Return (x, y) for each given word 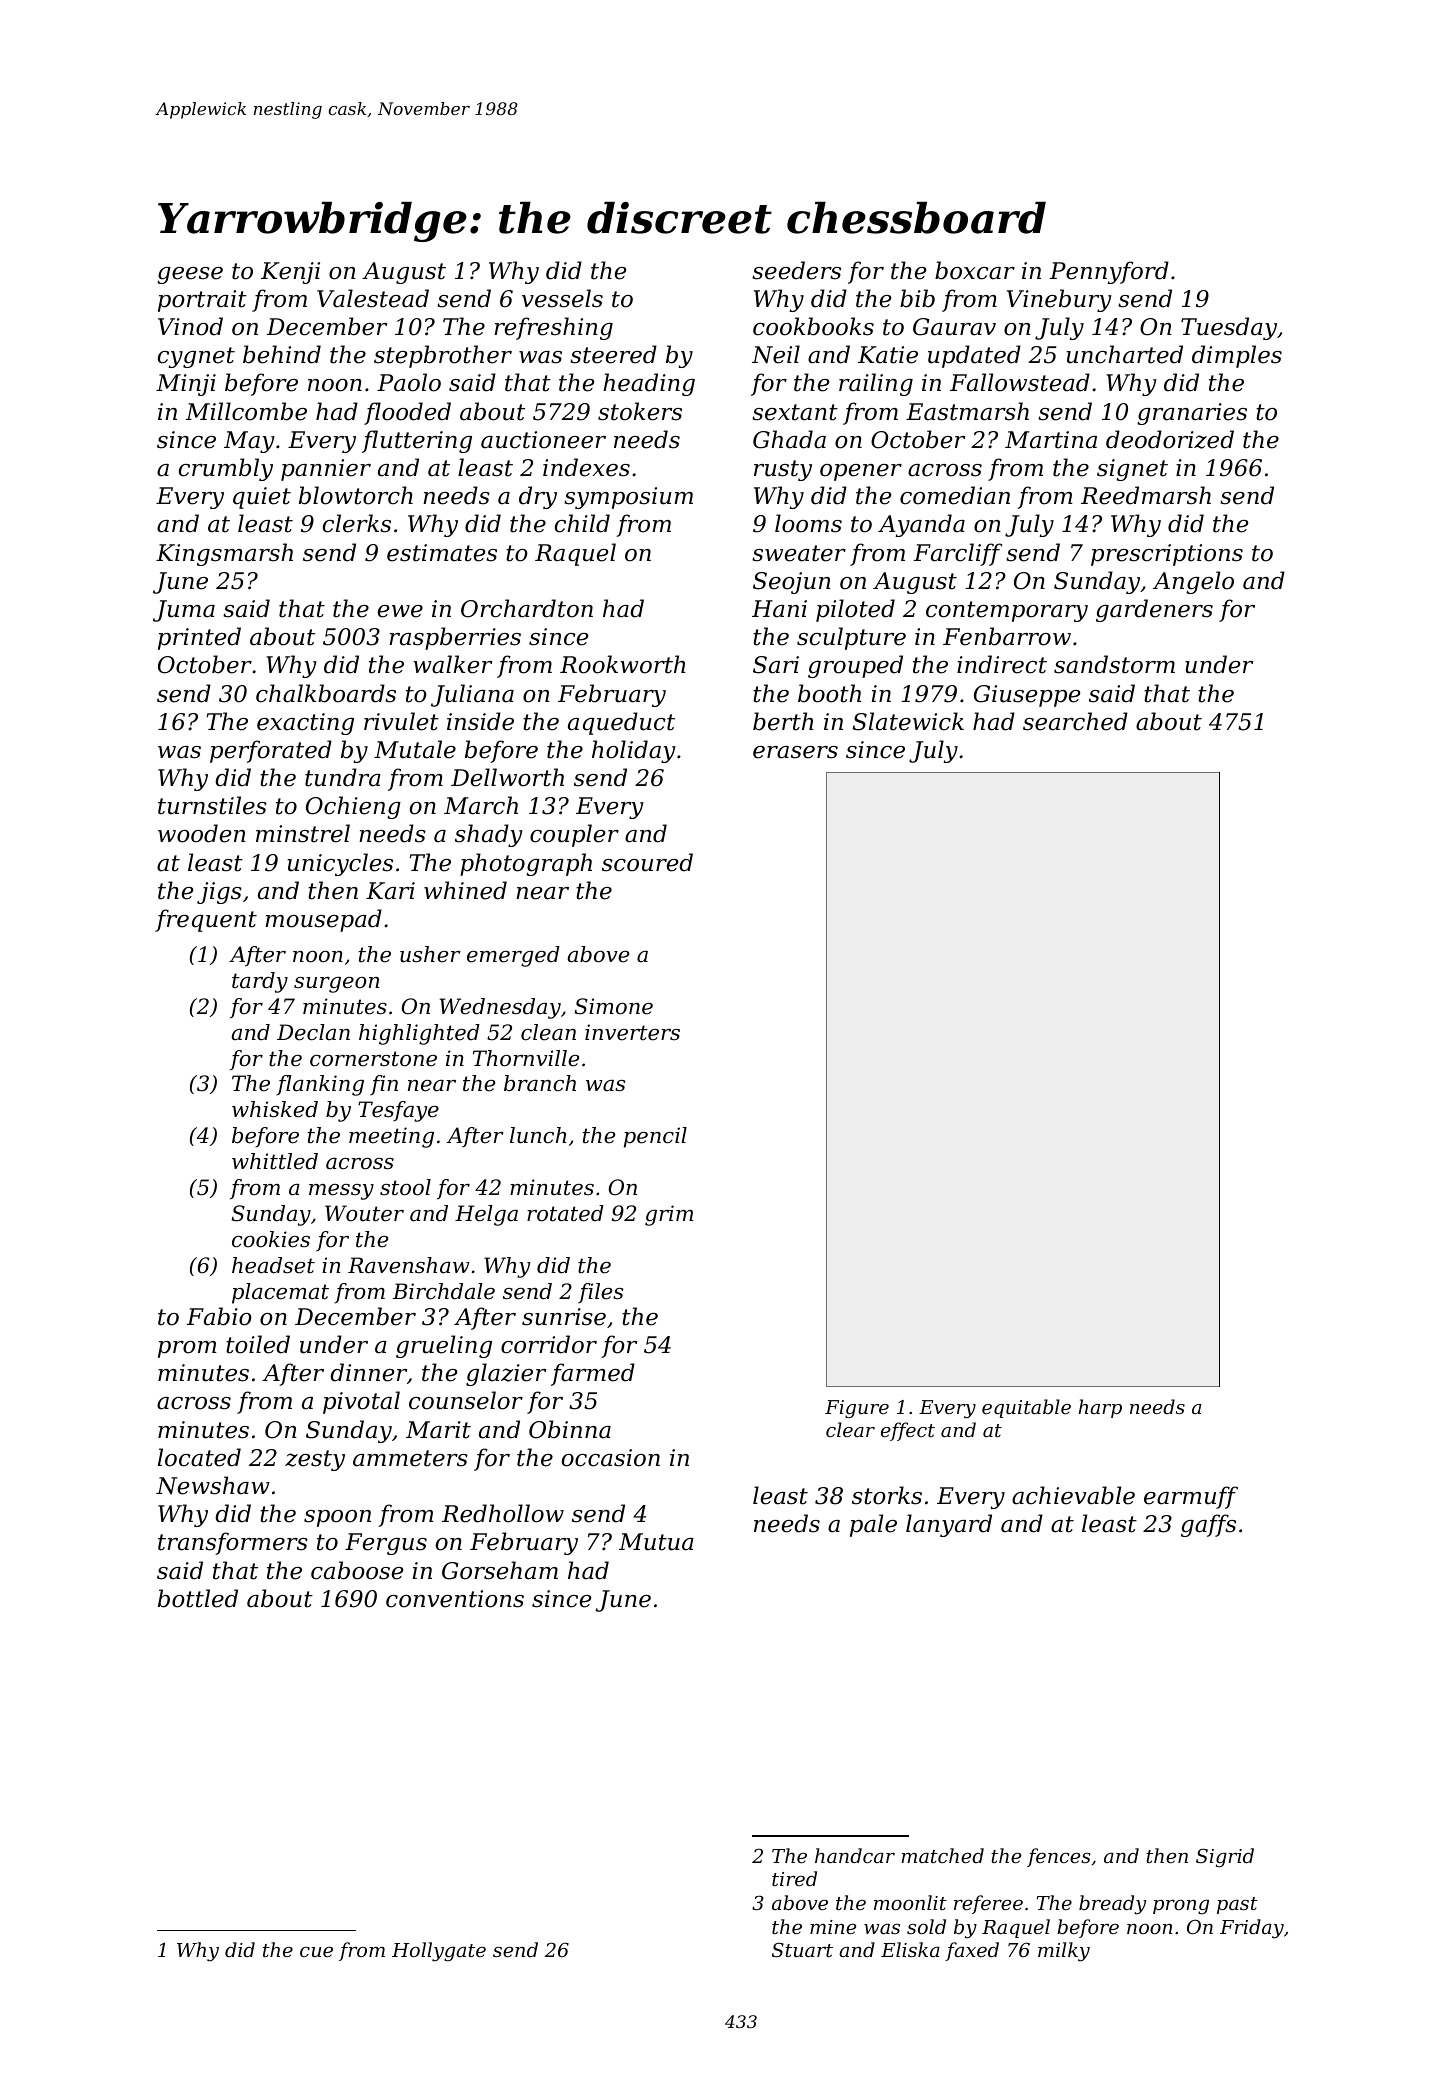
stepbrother (443, 356)
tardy (260, 982)
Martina (1051, 440)
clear (850, 1429)
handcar (855, 1855)
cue (316, 1952)
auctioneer (543, 440)
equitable (1026, 1408)
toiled (258, 1344)
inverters (632, 1032)
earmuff (1191, 1497)
